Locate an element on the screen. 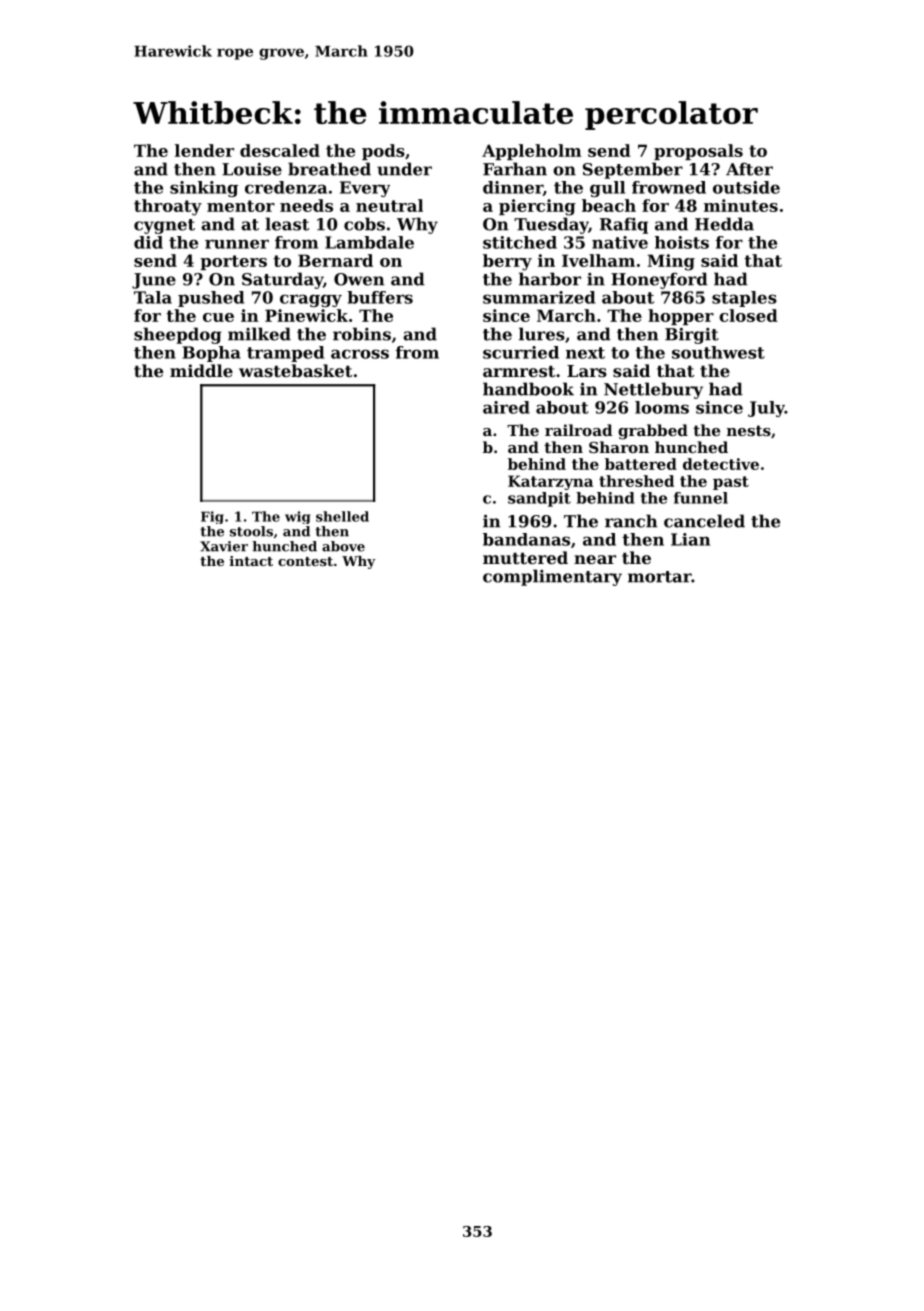 The height and width of the screenshot is (1311, 924). September is located at coordinates (633, 170).
